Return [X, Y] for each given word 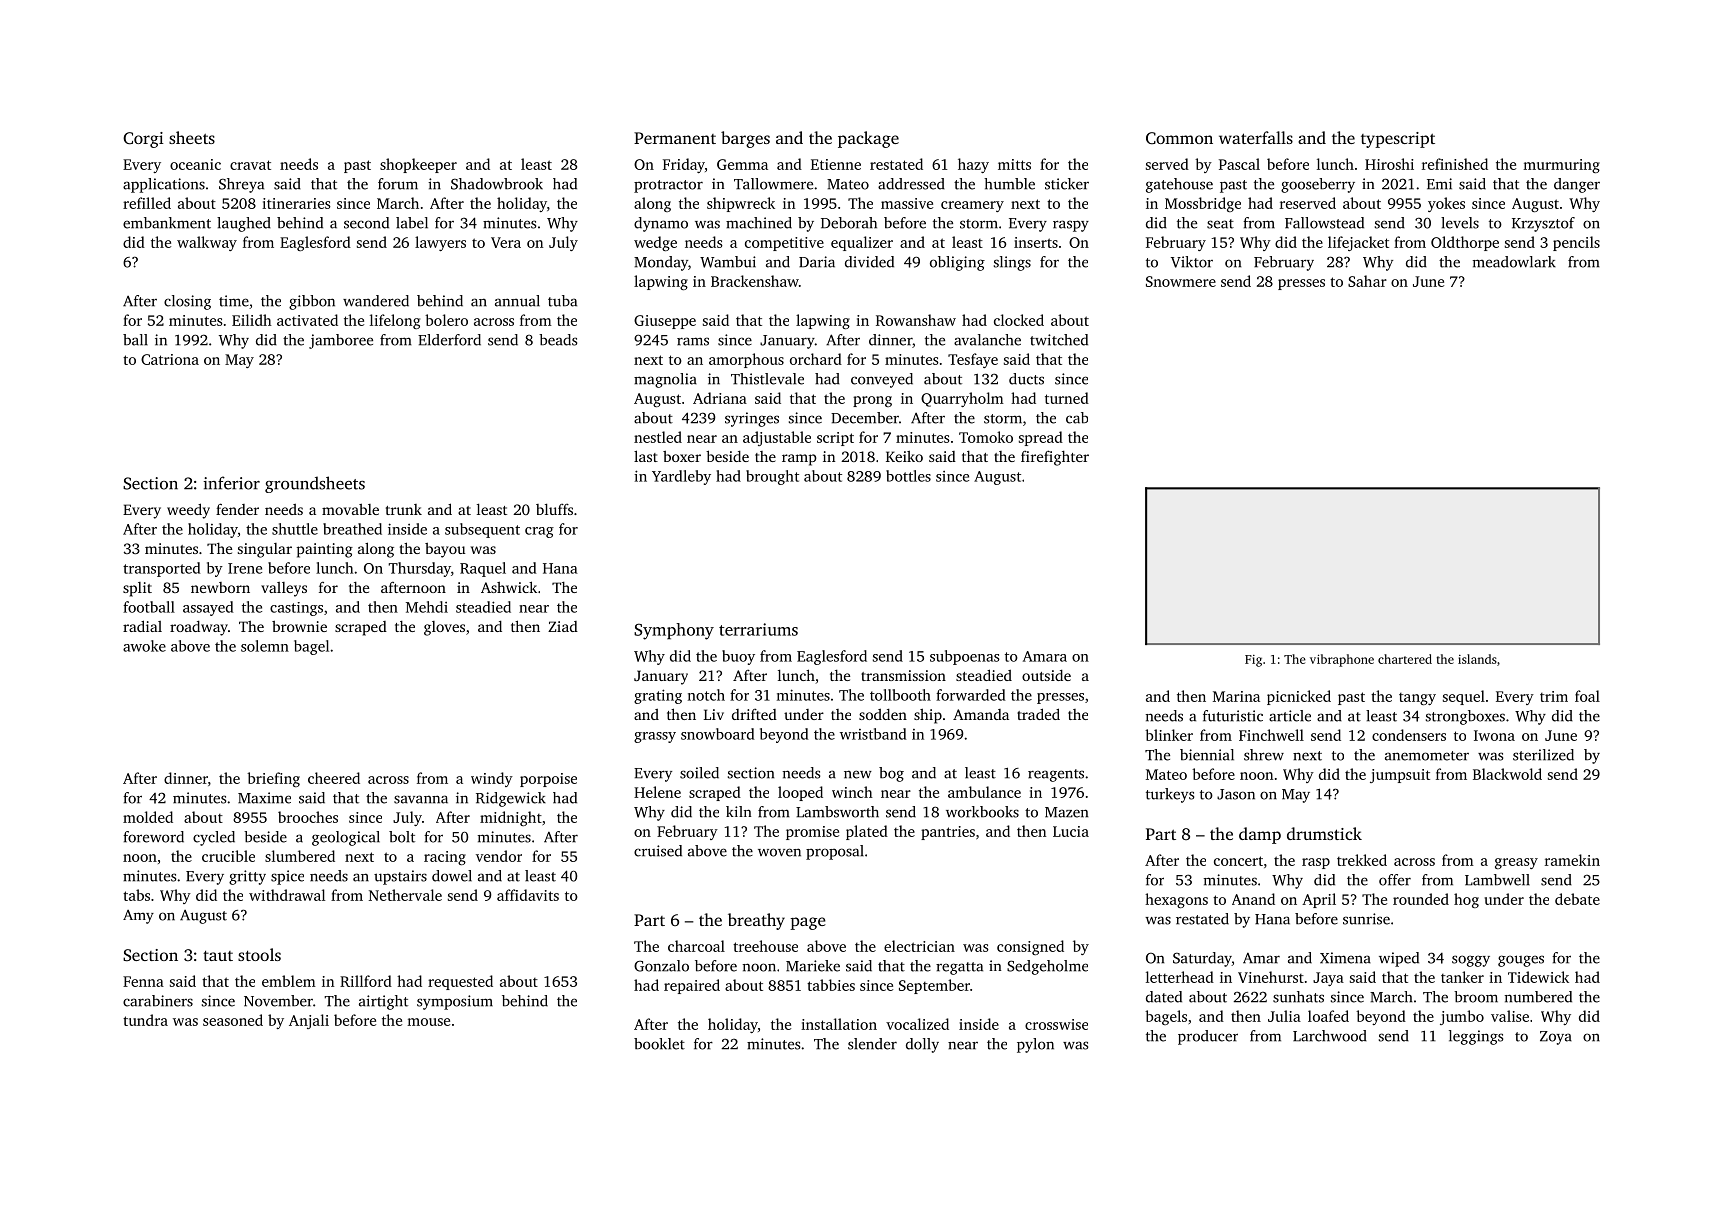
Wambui [728, 262]
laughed [244, 224]
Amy [138, 917]
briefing [273, 779]
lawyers [440, 243]
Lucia [1071, 831]
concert [1238, 861]
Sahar [1367, 281]
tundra [145, 1020]
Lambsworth [837, 812]
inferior [231, 483]
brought [772, 477]
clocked [1019, 320]
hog [1466, 900]
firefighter [1055, 458]
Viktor [1192, 262]
